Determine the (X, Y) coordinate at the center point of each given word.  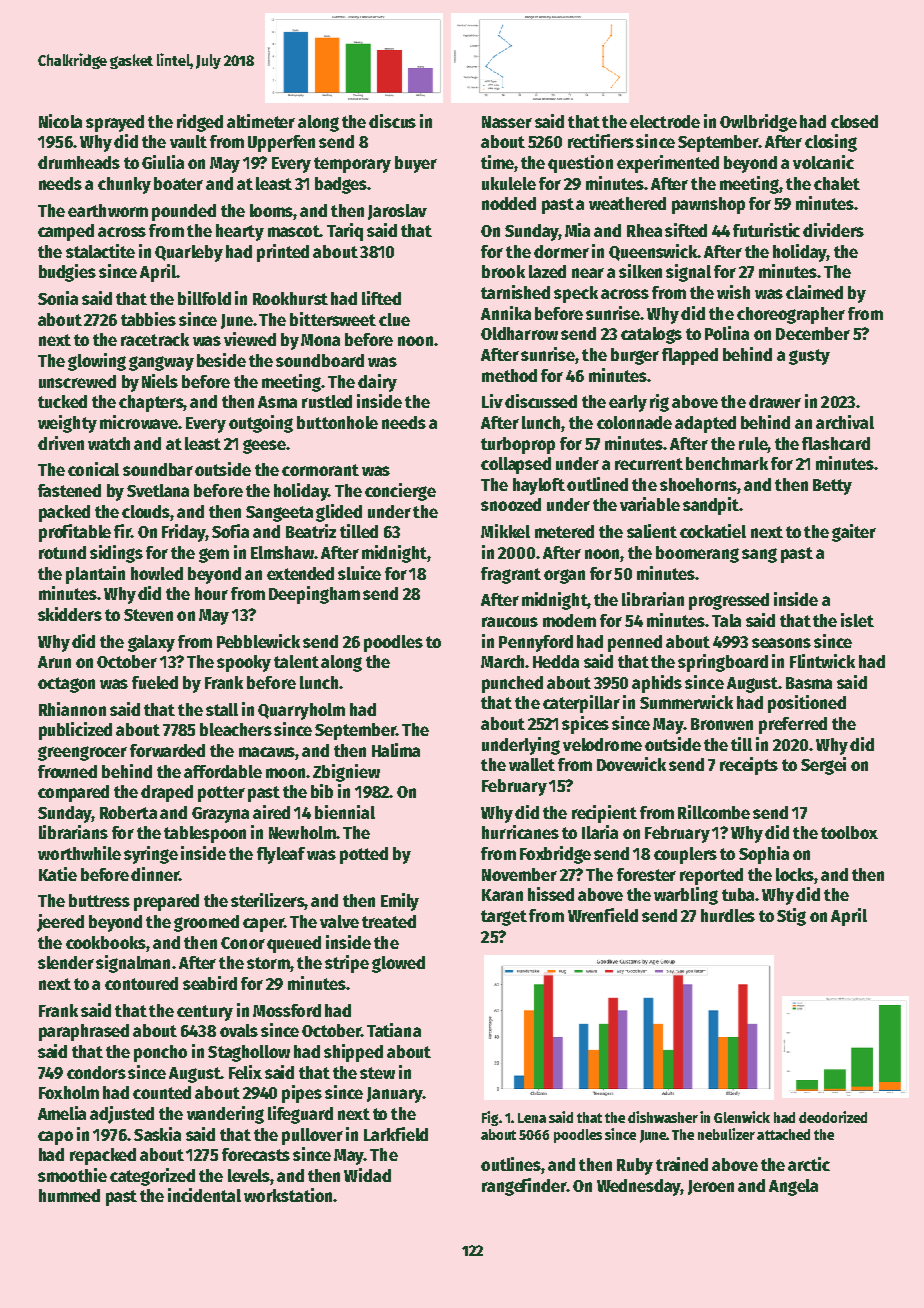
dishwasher (663, 1117)
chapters (151, 403)
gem (214, 555)
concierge (400, 492)
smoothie (72, 1175)
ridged (200, 123)
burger (635, 356)
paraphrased (84, 1032)
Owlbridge (758, 123)
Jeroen (711, 1187)
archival (845, 422)
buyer (416, 164)
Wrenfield (603, 915)
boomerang (697, 554)
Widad (367, 1175)
